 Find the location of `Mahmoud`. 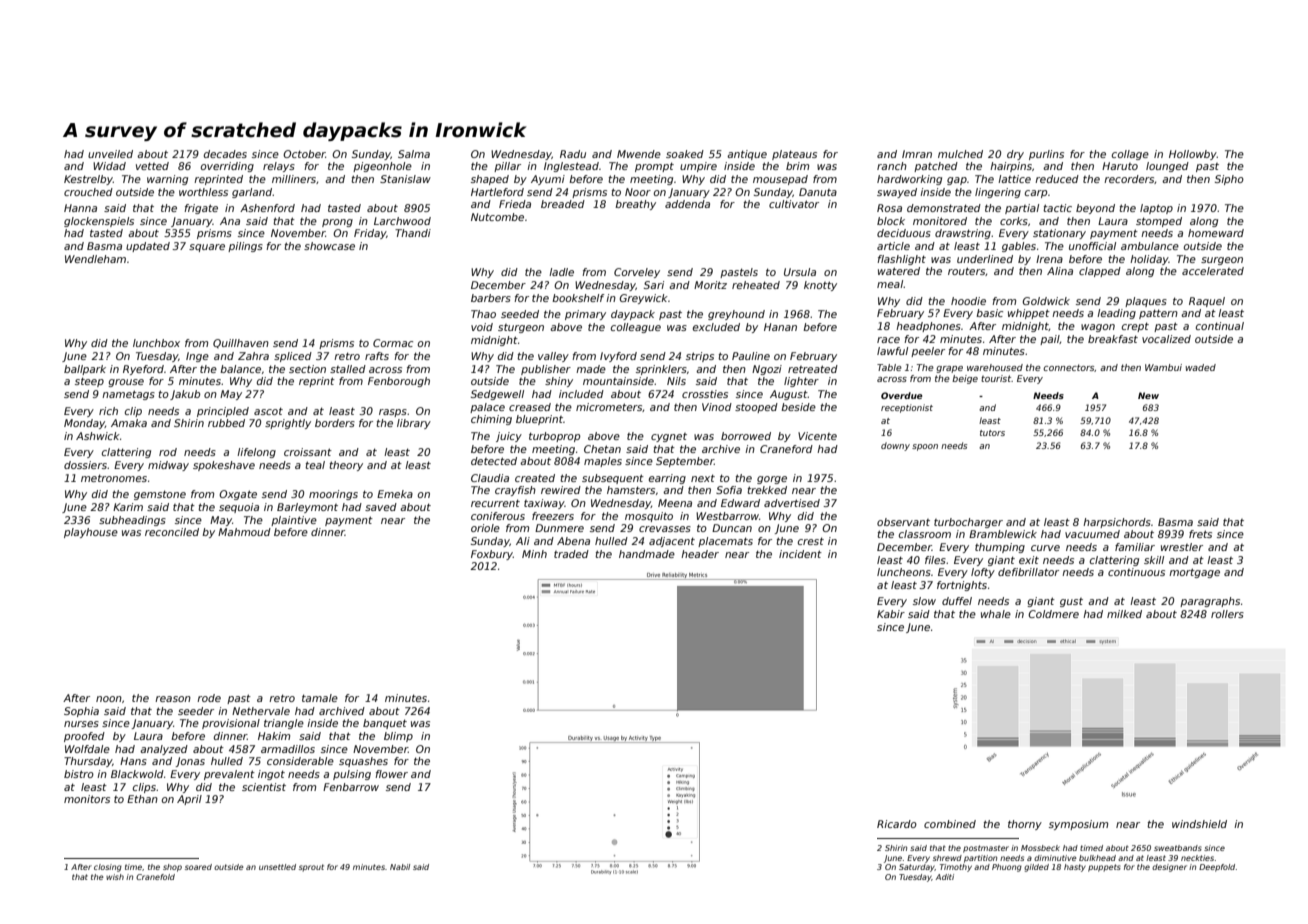

Mahmoud is located at coordinates (244, 532).
